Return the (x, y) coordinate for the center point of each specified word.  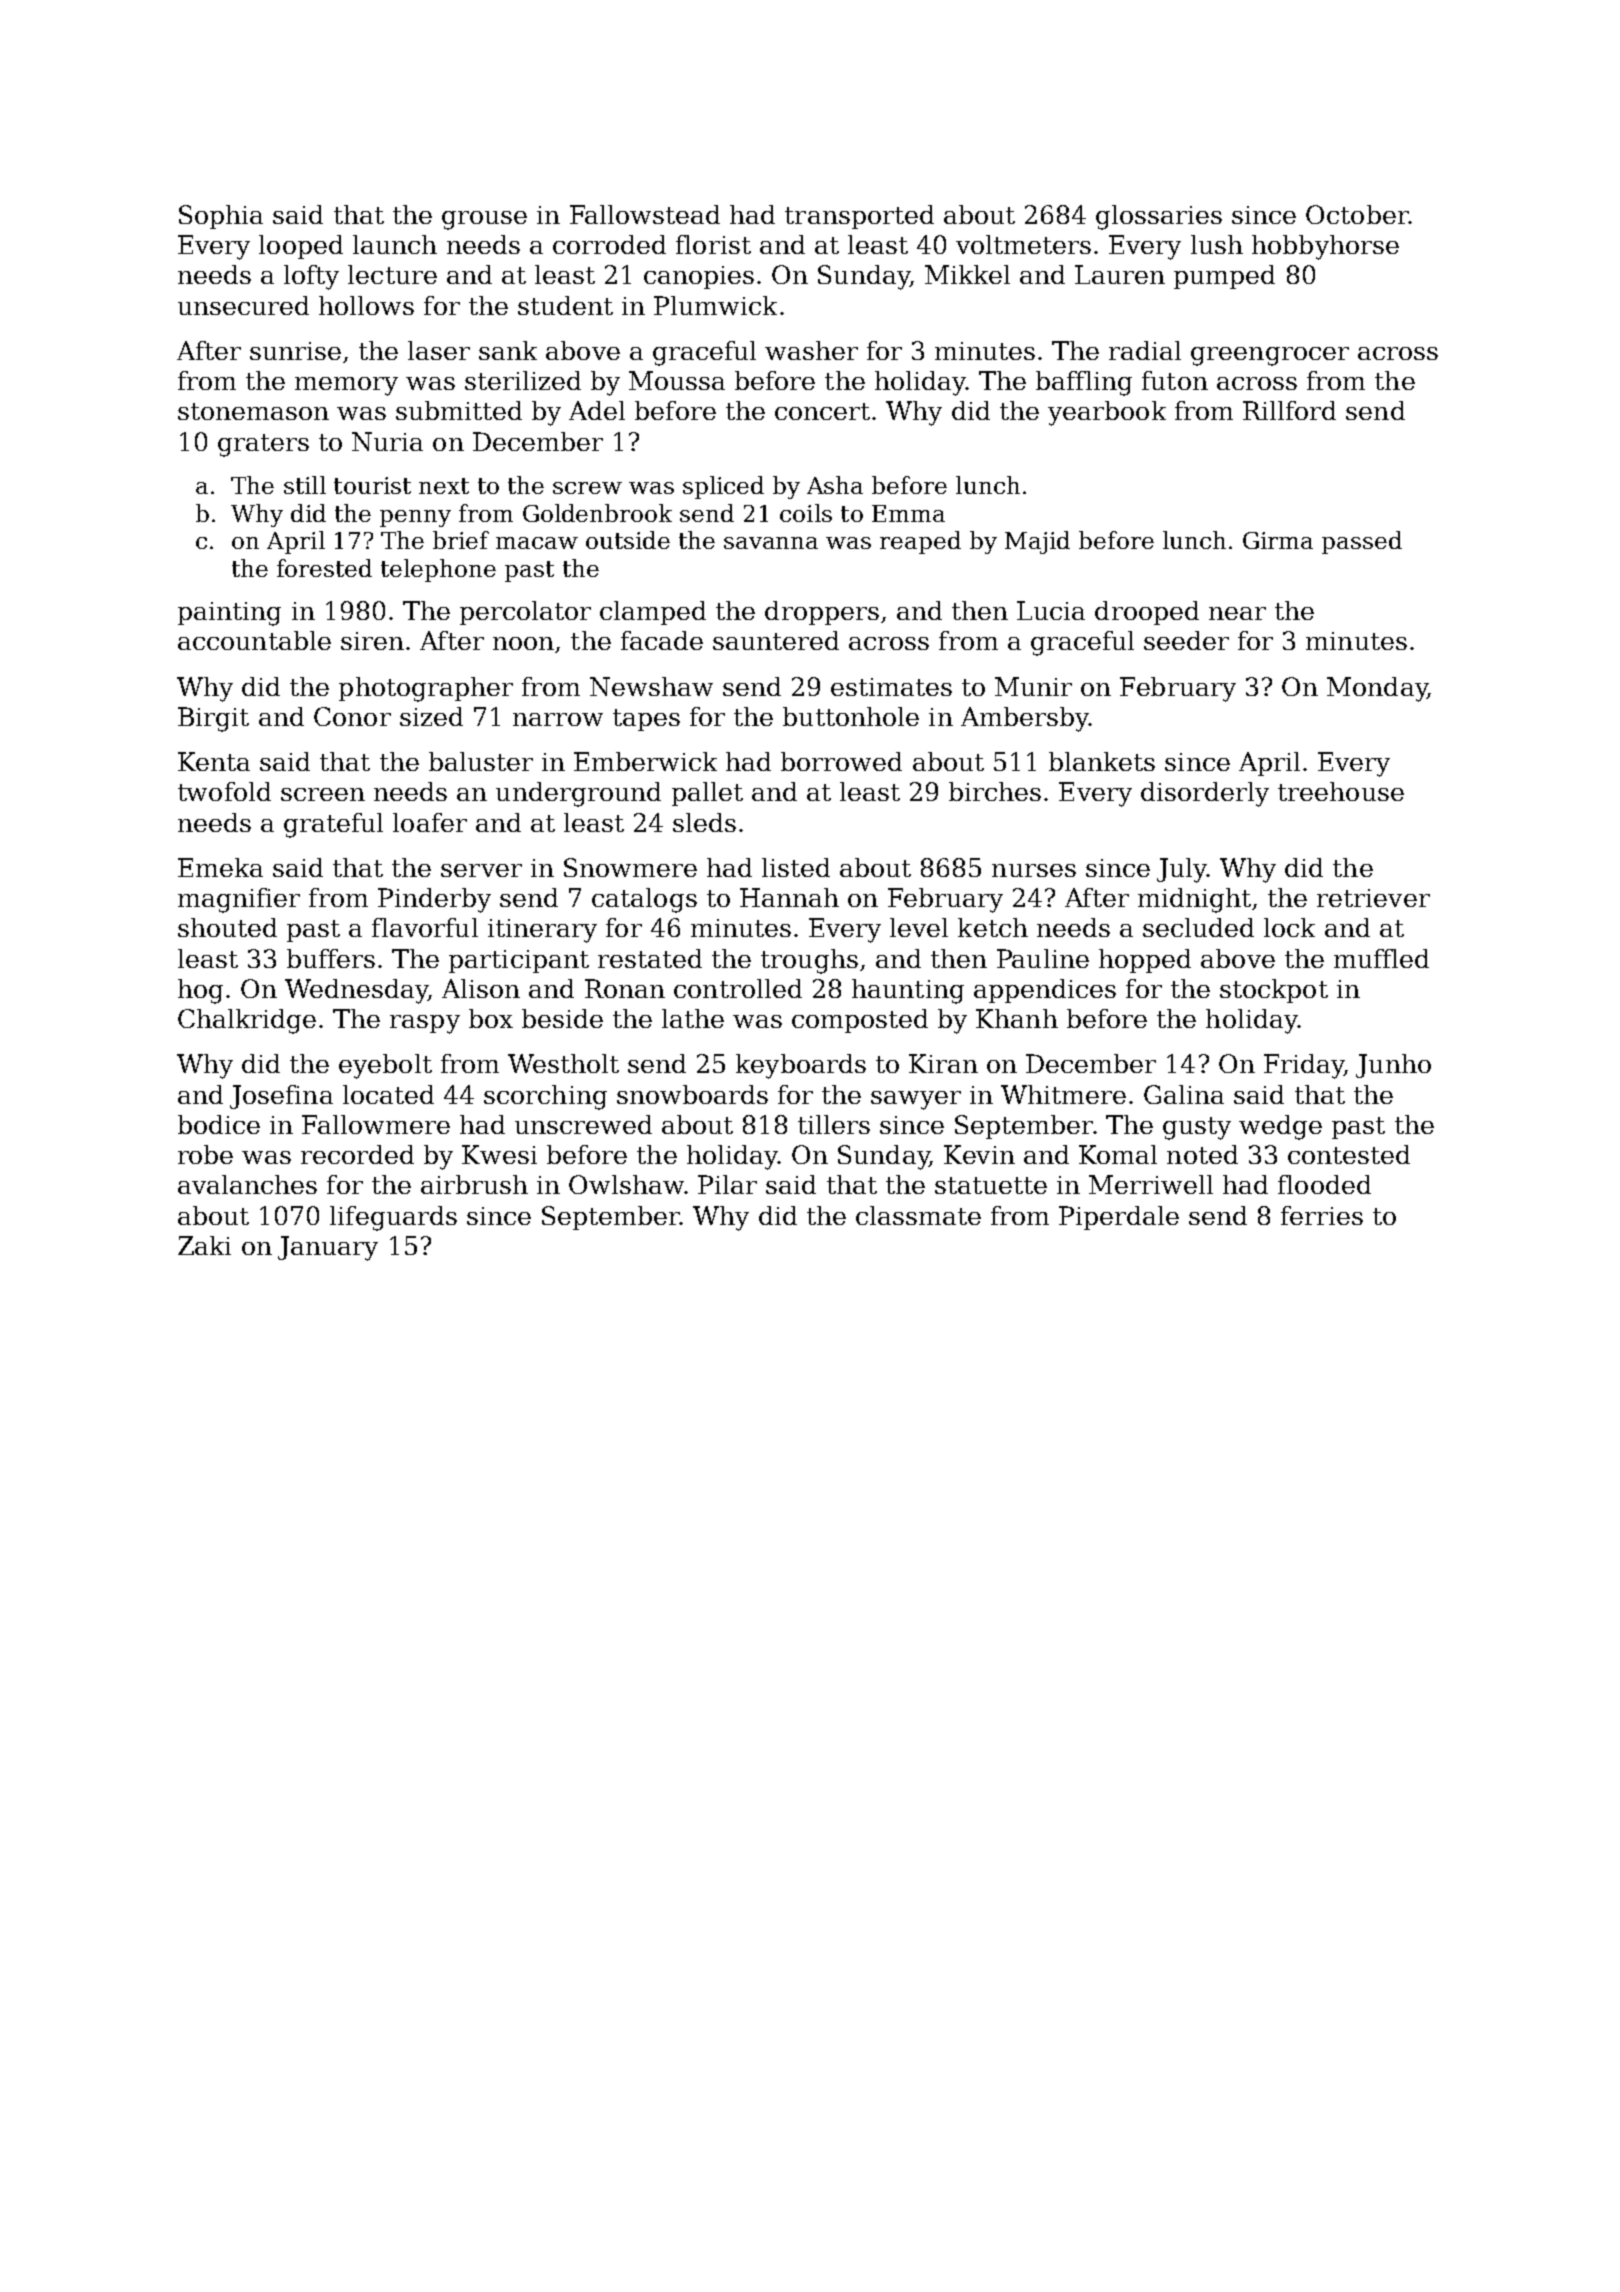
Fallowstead (645, 214)
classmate (918, 1215)
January (328, 1248)
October (1357, 214)
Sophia (221, 217)
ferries (1322, 1215)
